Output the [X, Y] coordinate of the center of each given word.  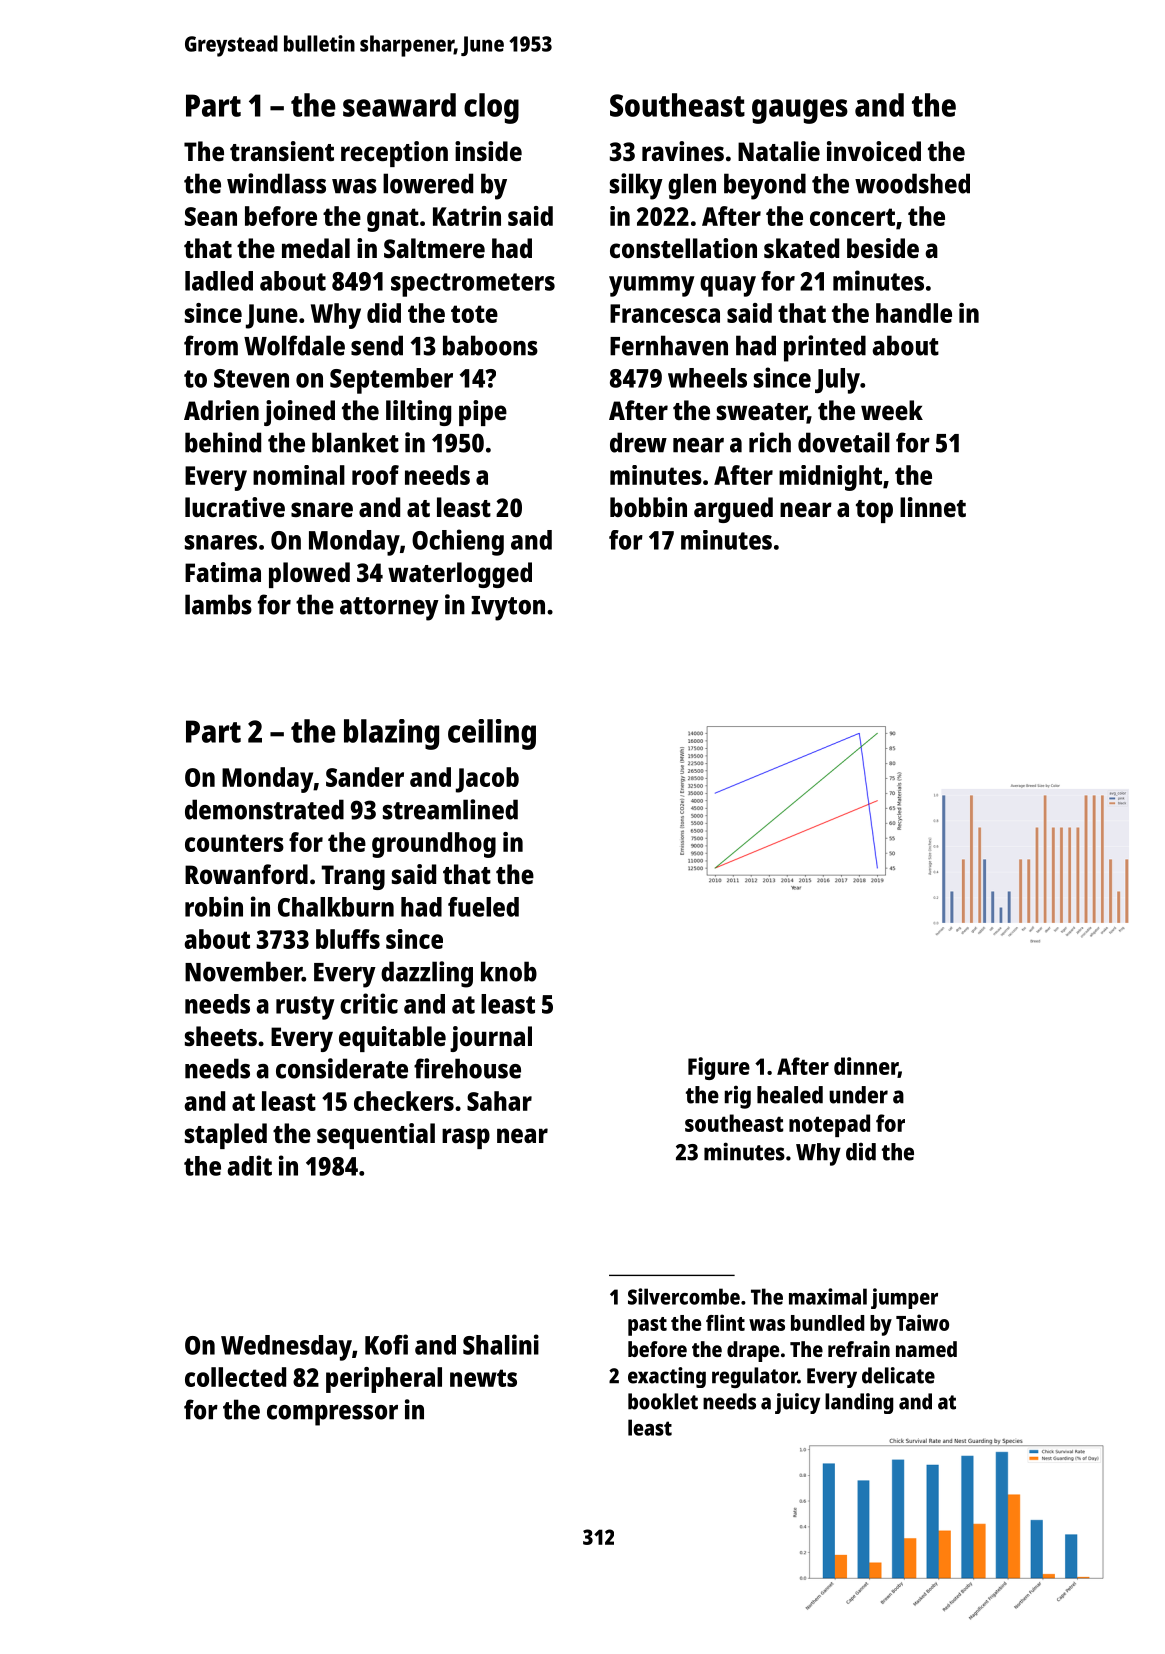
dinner [866, 1067]
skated [801, 248]
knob [509, 971]
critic [369, 1003]
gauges [800, 111]
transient [282, 151]
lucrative [235, 507]
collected [235, 1377]
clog [491, 108]
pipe [483, 413]
